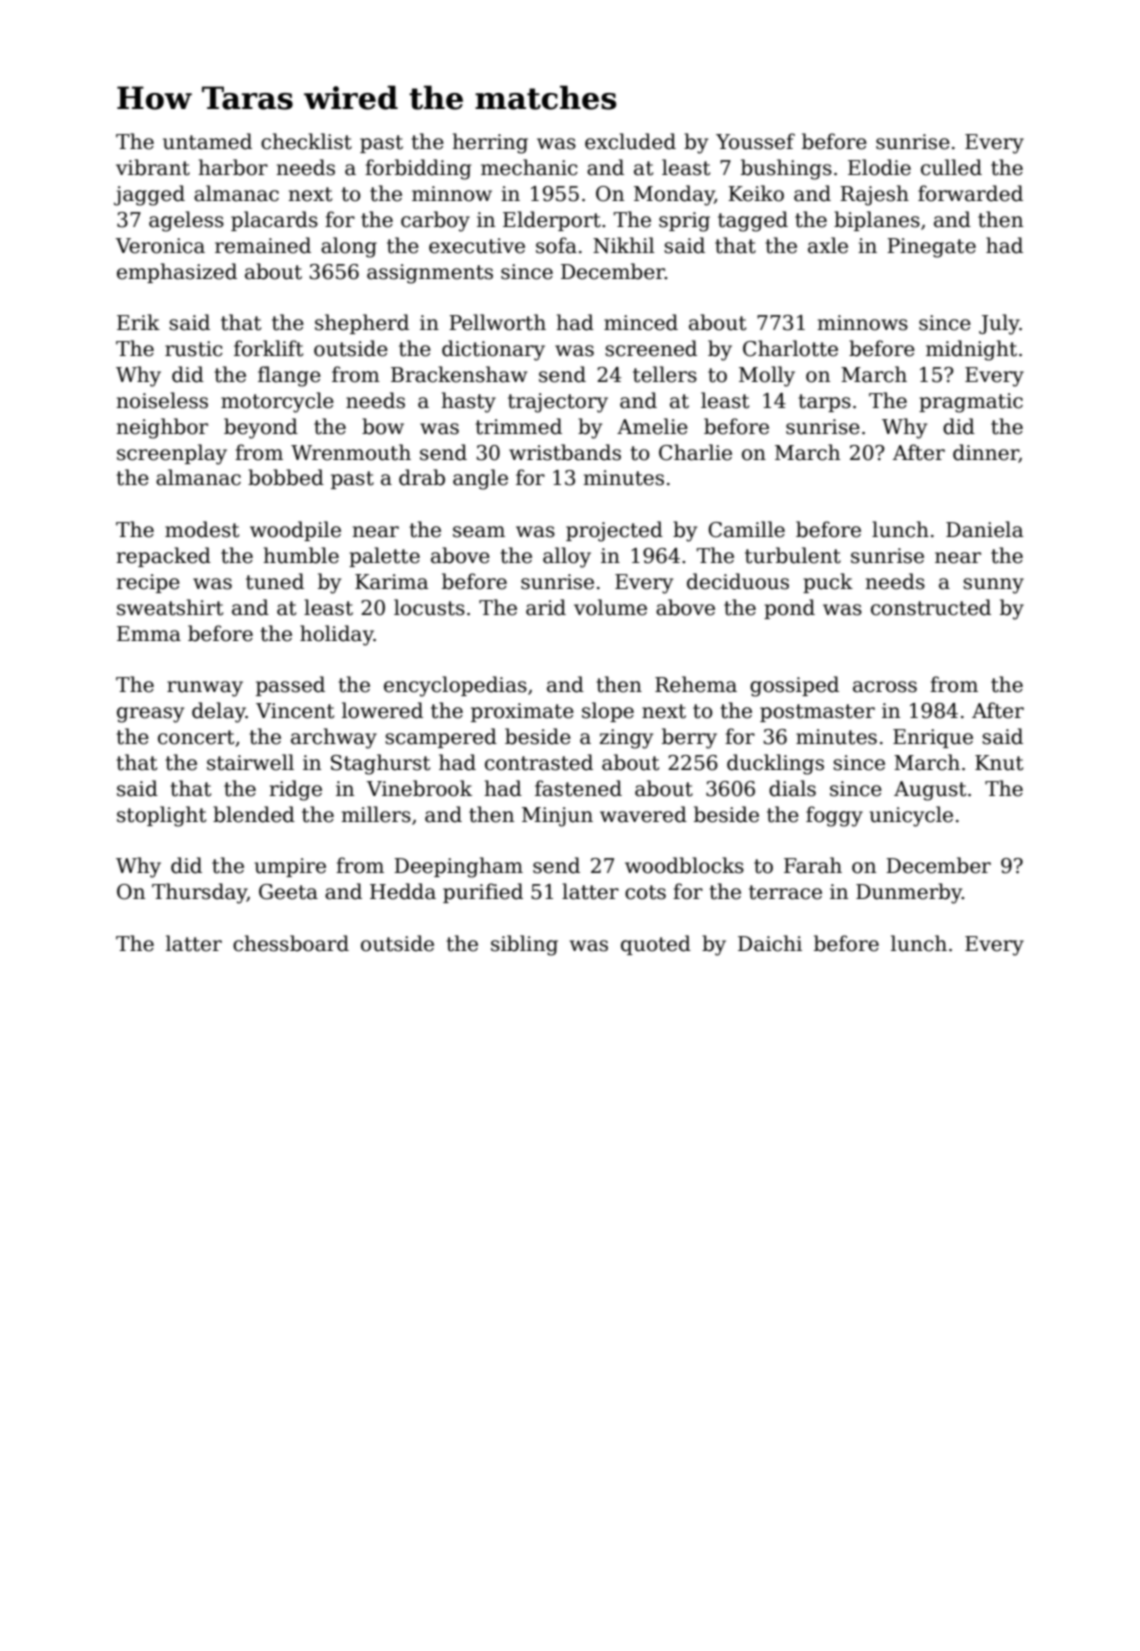 The width and height of the screenshot is (1140, 1651). Describe the element at coordinates (291, 943) in the screenshot. I see `chessboard` at that location.
